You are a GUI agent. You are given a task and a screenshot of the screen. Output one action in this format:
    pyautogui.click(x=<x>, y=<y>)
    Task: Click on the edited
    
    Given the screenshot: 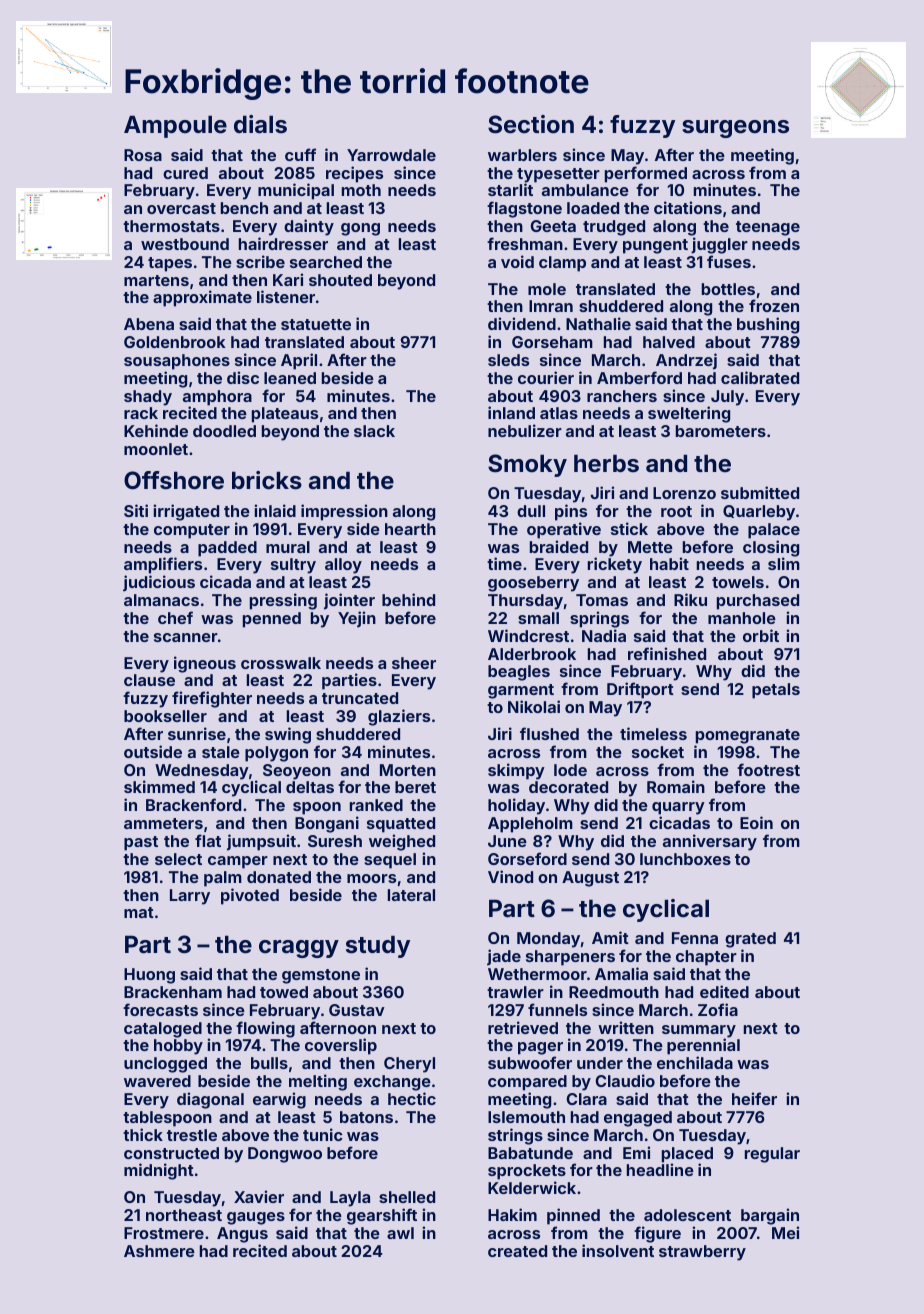 What is the action you would take?
    pyautogui.click(x=724, y=991)
